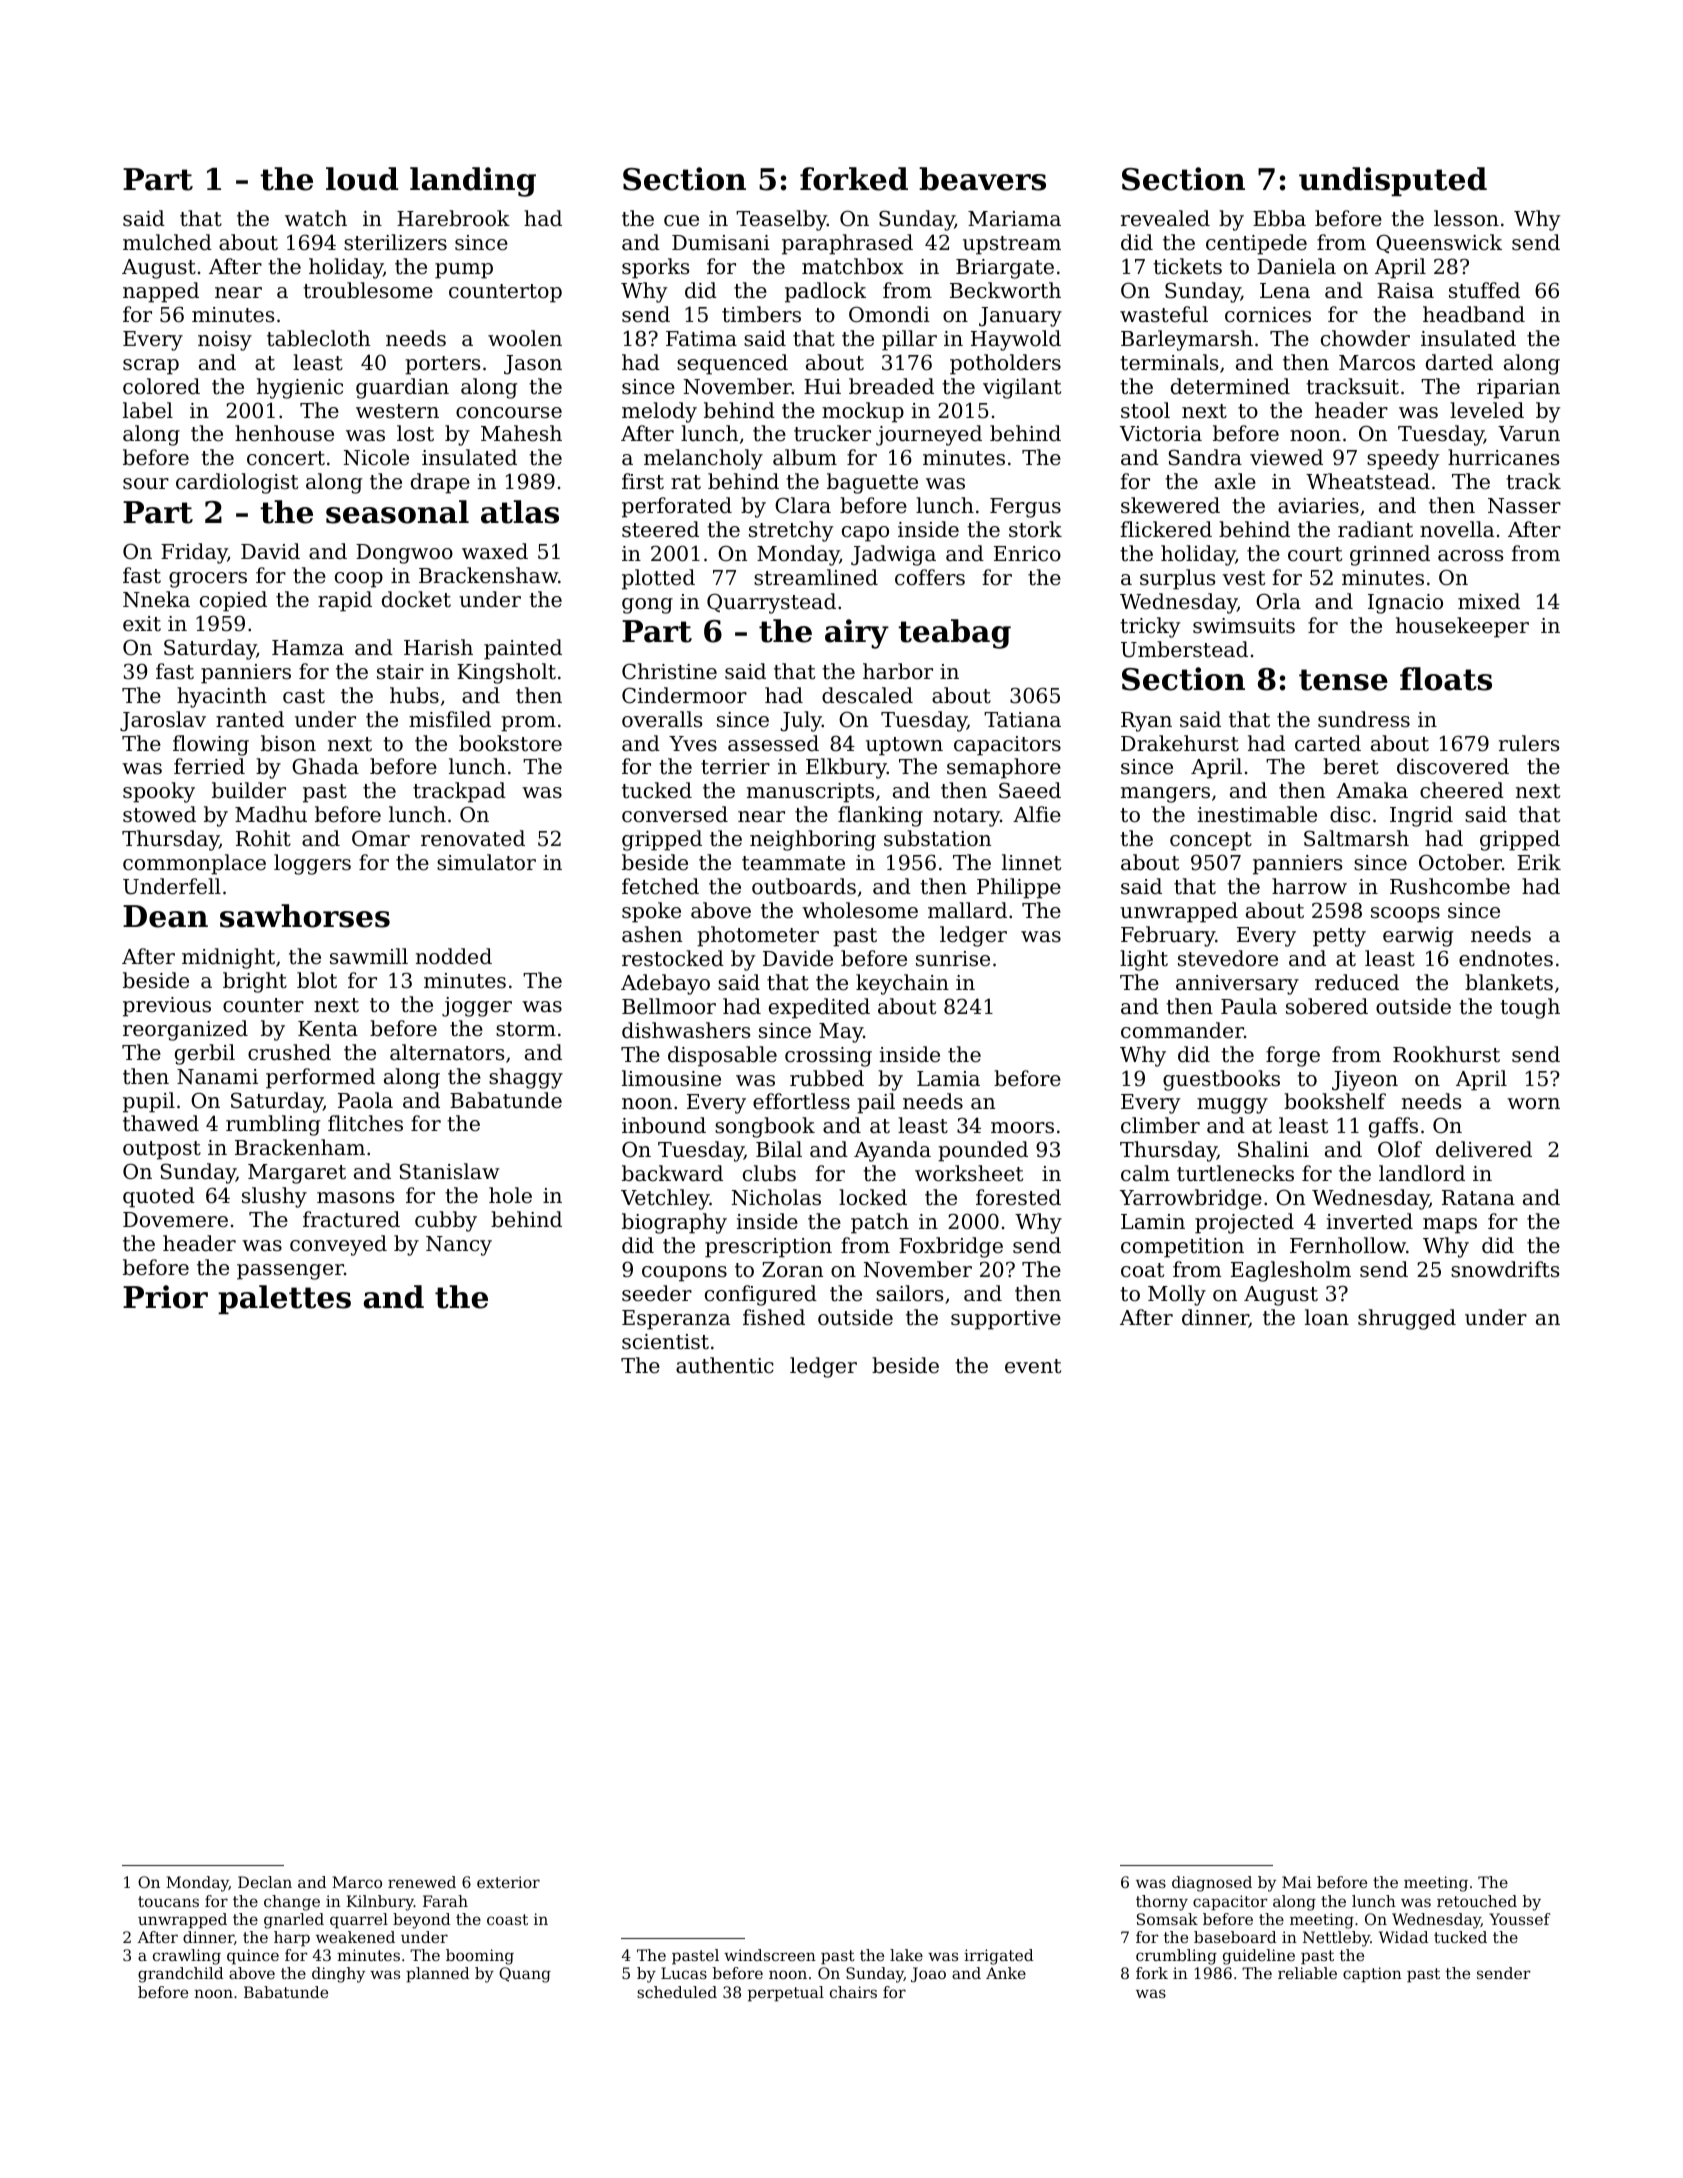 This screenshot has height=2178, width=1683. What do you see at coordinates (1182, 1248) in the screenshot?
I see `competition` at bounding box center [1182, 1248].
